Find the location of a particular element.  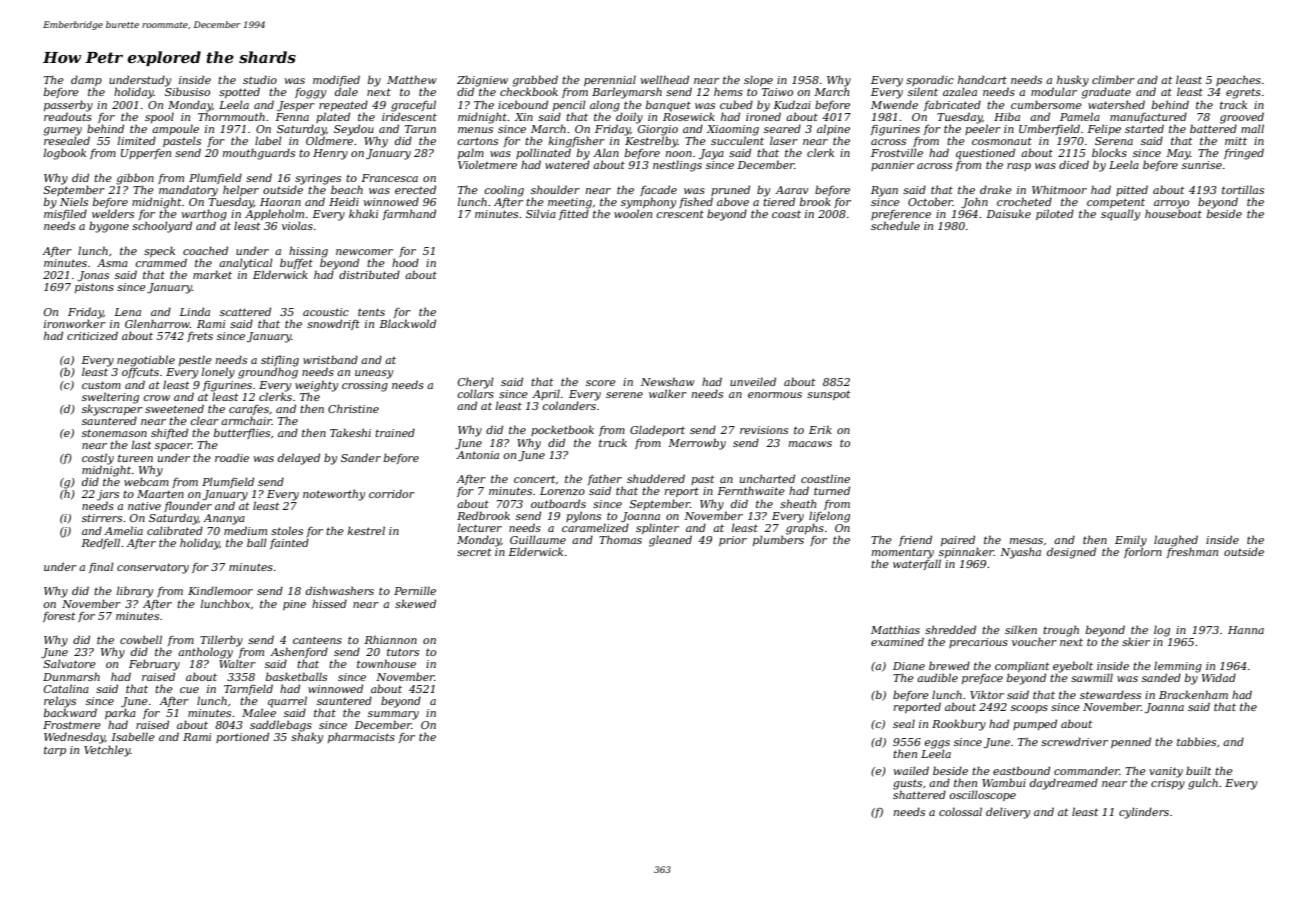

studio is located at coordinates (260, 79).
